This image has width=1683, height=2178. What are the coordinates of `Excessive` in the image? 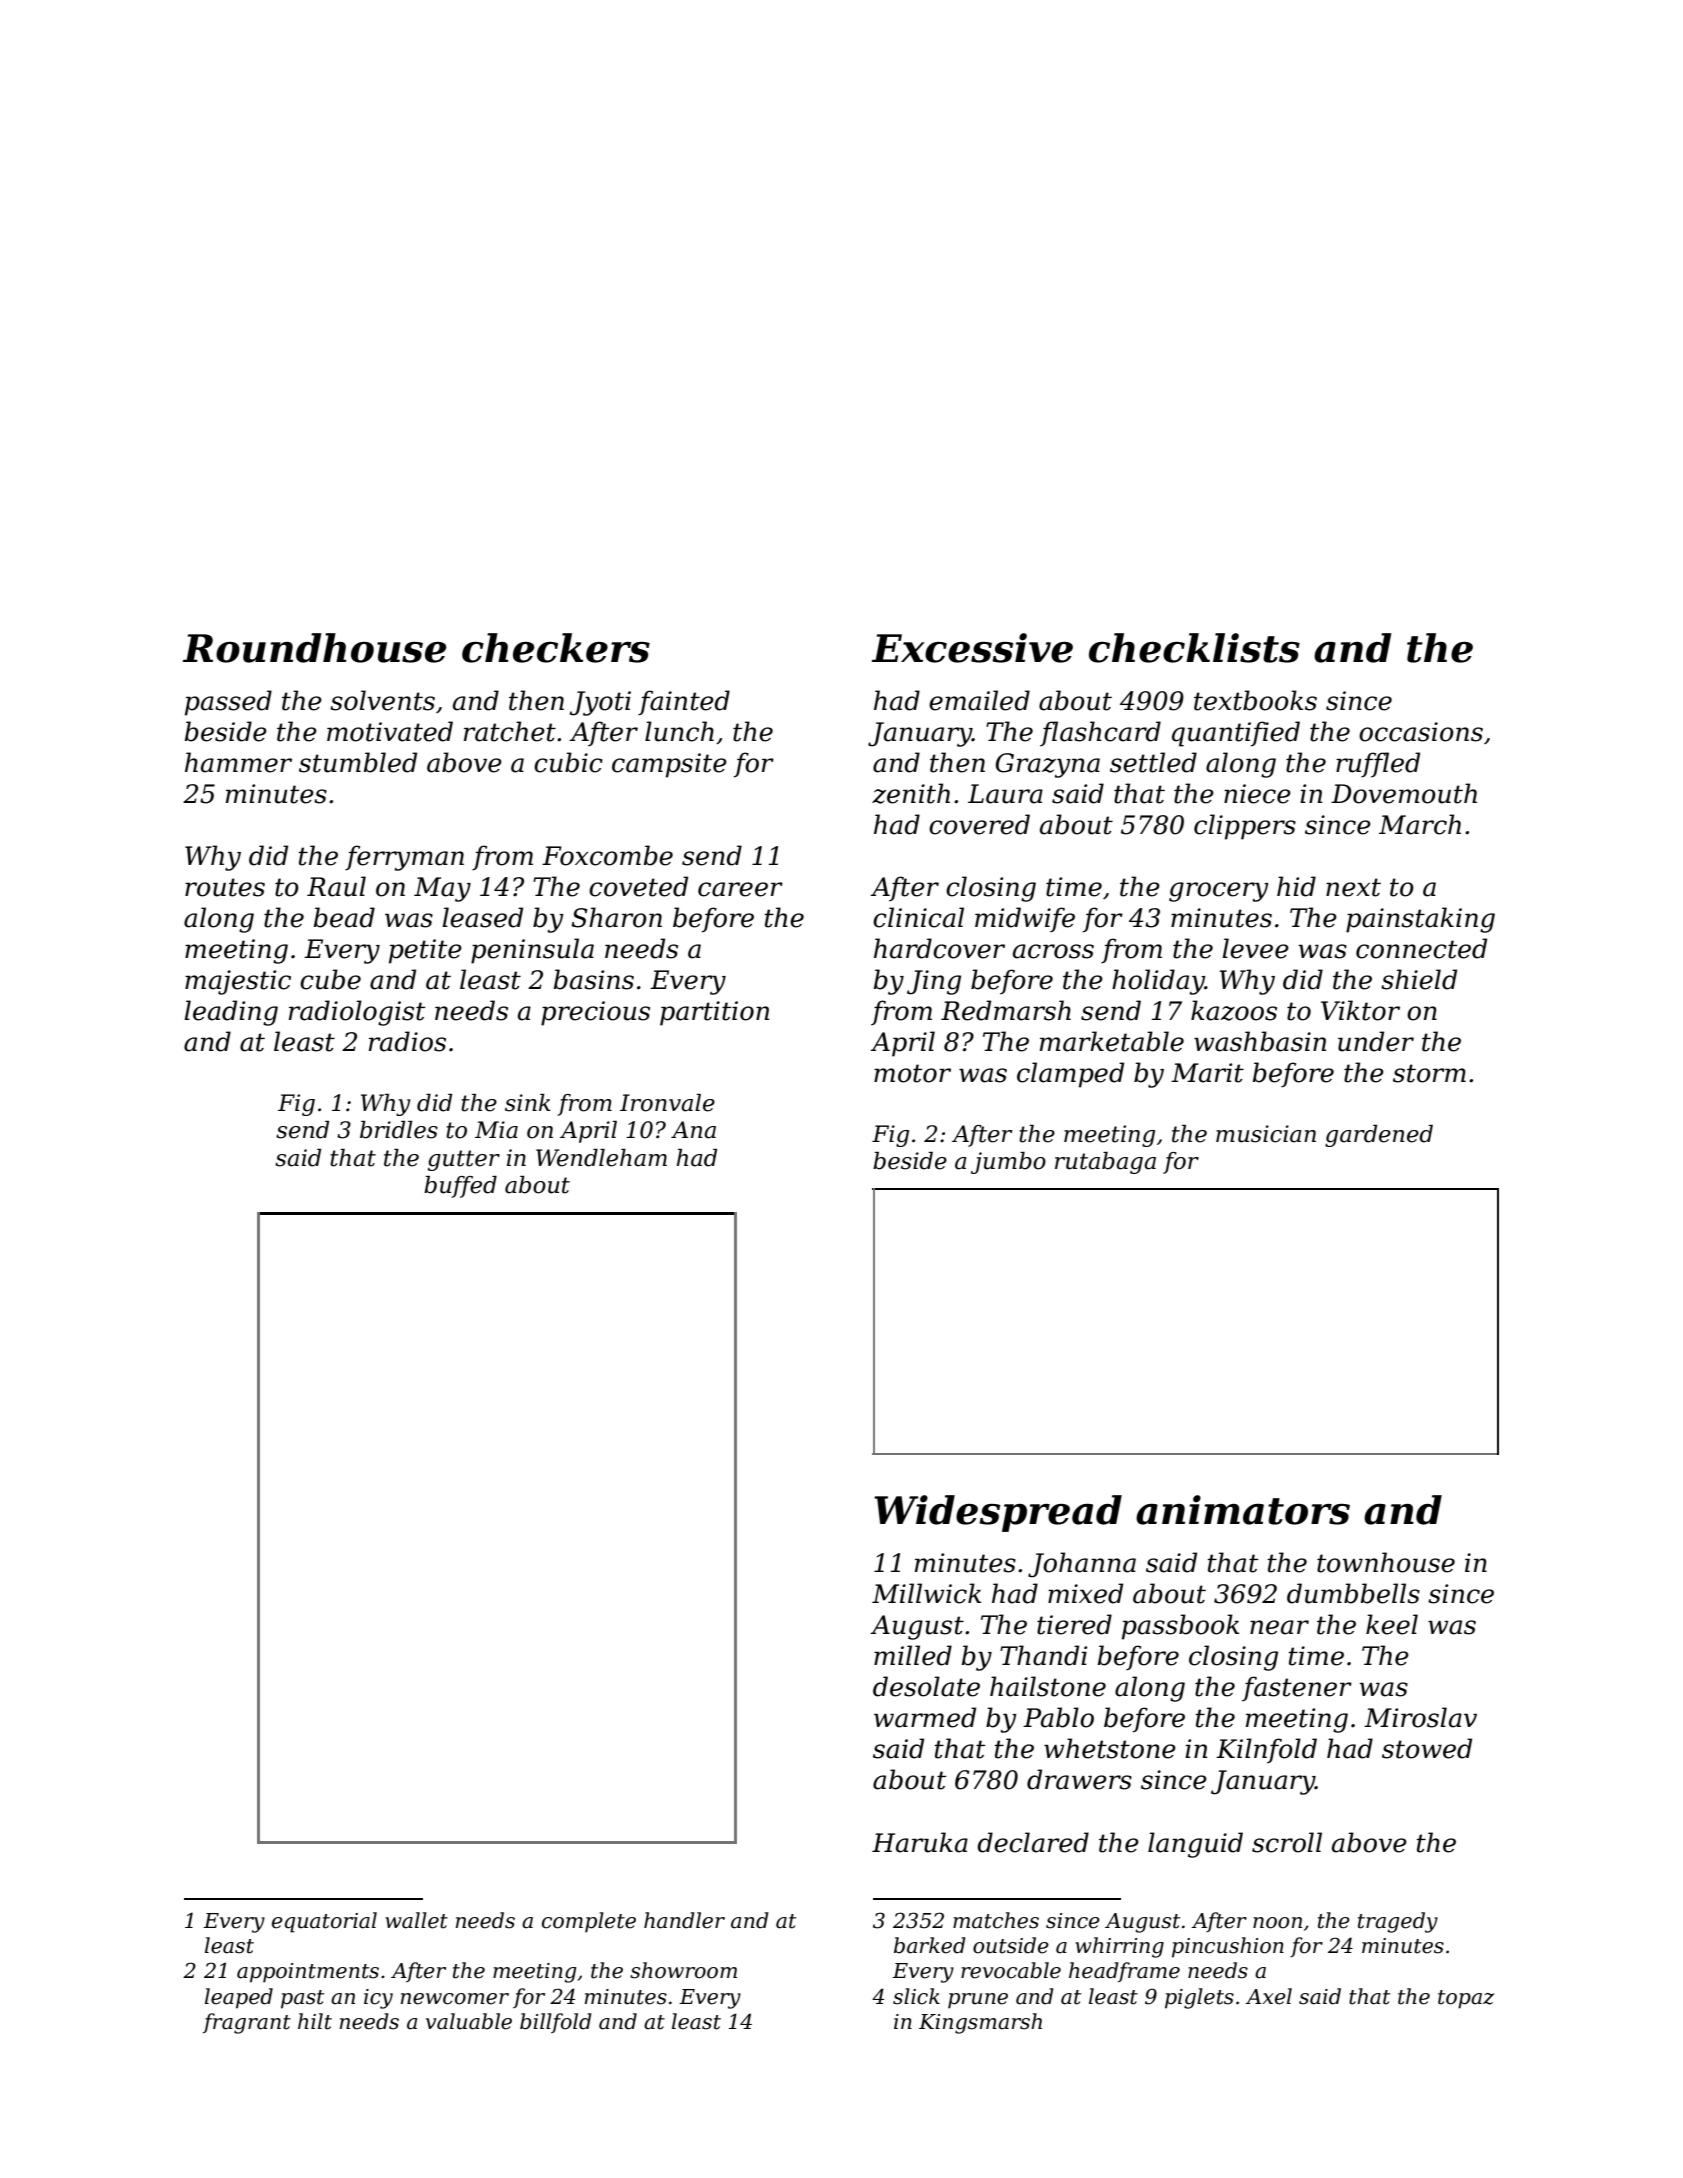 It's located at (972, 648).
